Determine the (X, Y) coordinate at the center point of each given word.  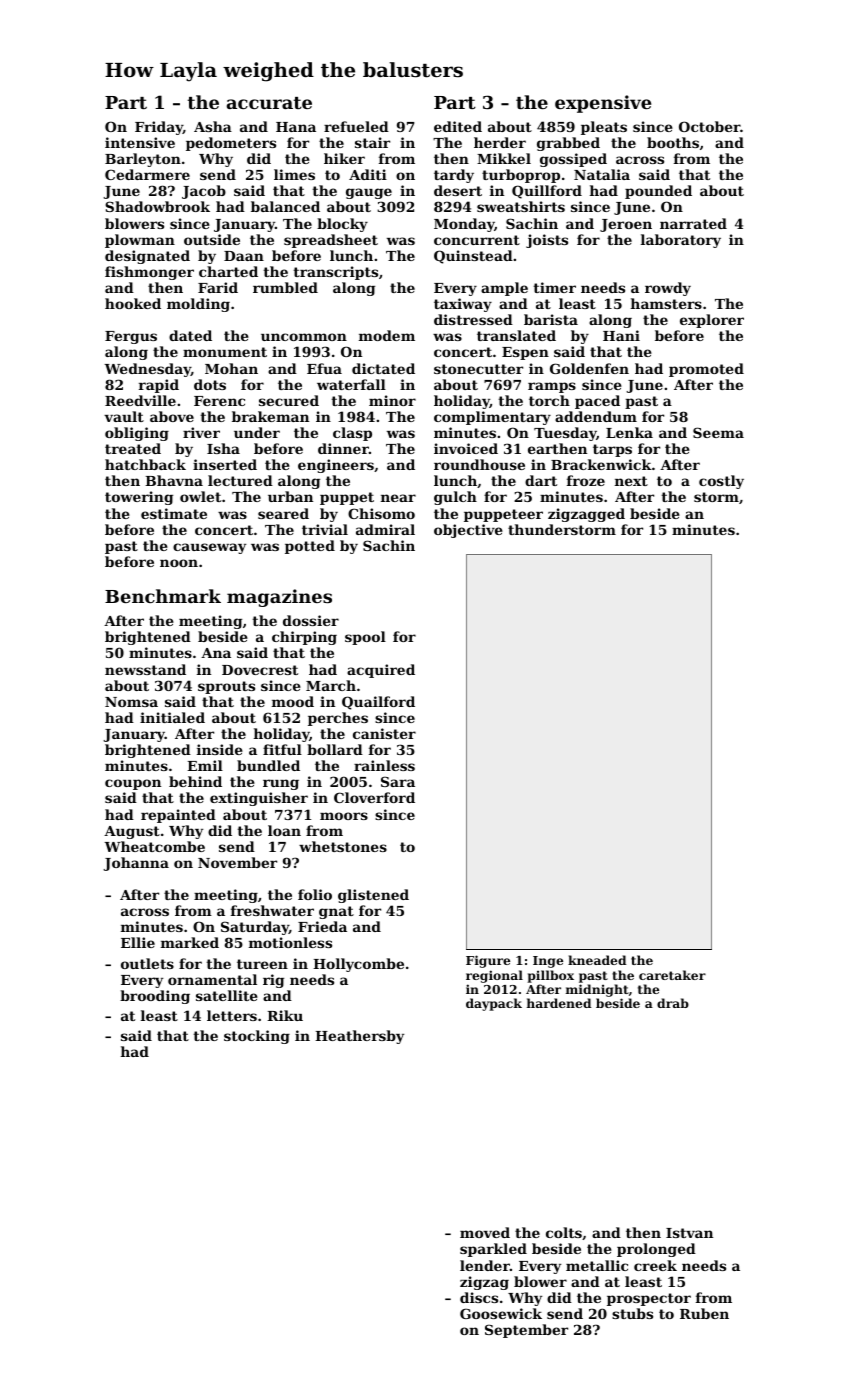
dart (541, 480)
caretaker (672, 975)
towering (139, 498)
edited (458, 126)
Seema (718, 432)
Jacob (204, 192)
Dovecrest (260, 670)
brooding (155, 997)
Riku (285, 1015)
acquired (381, 671)
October (709, 126)
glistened (373, 896)
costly (721, 482)
